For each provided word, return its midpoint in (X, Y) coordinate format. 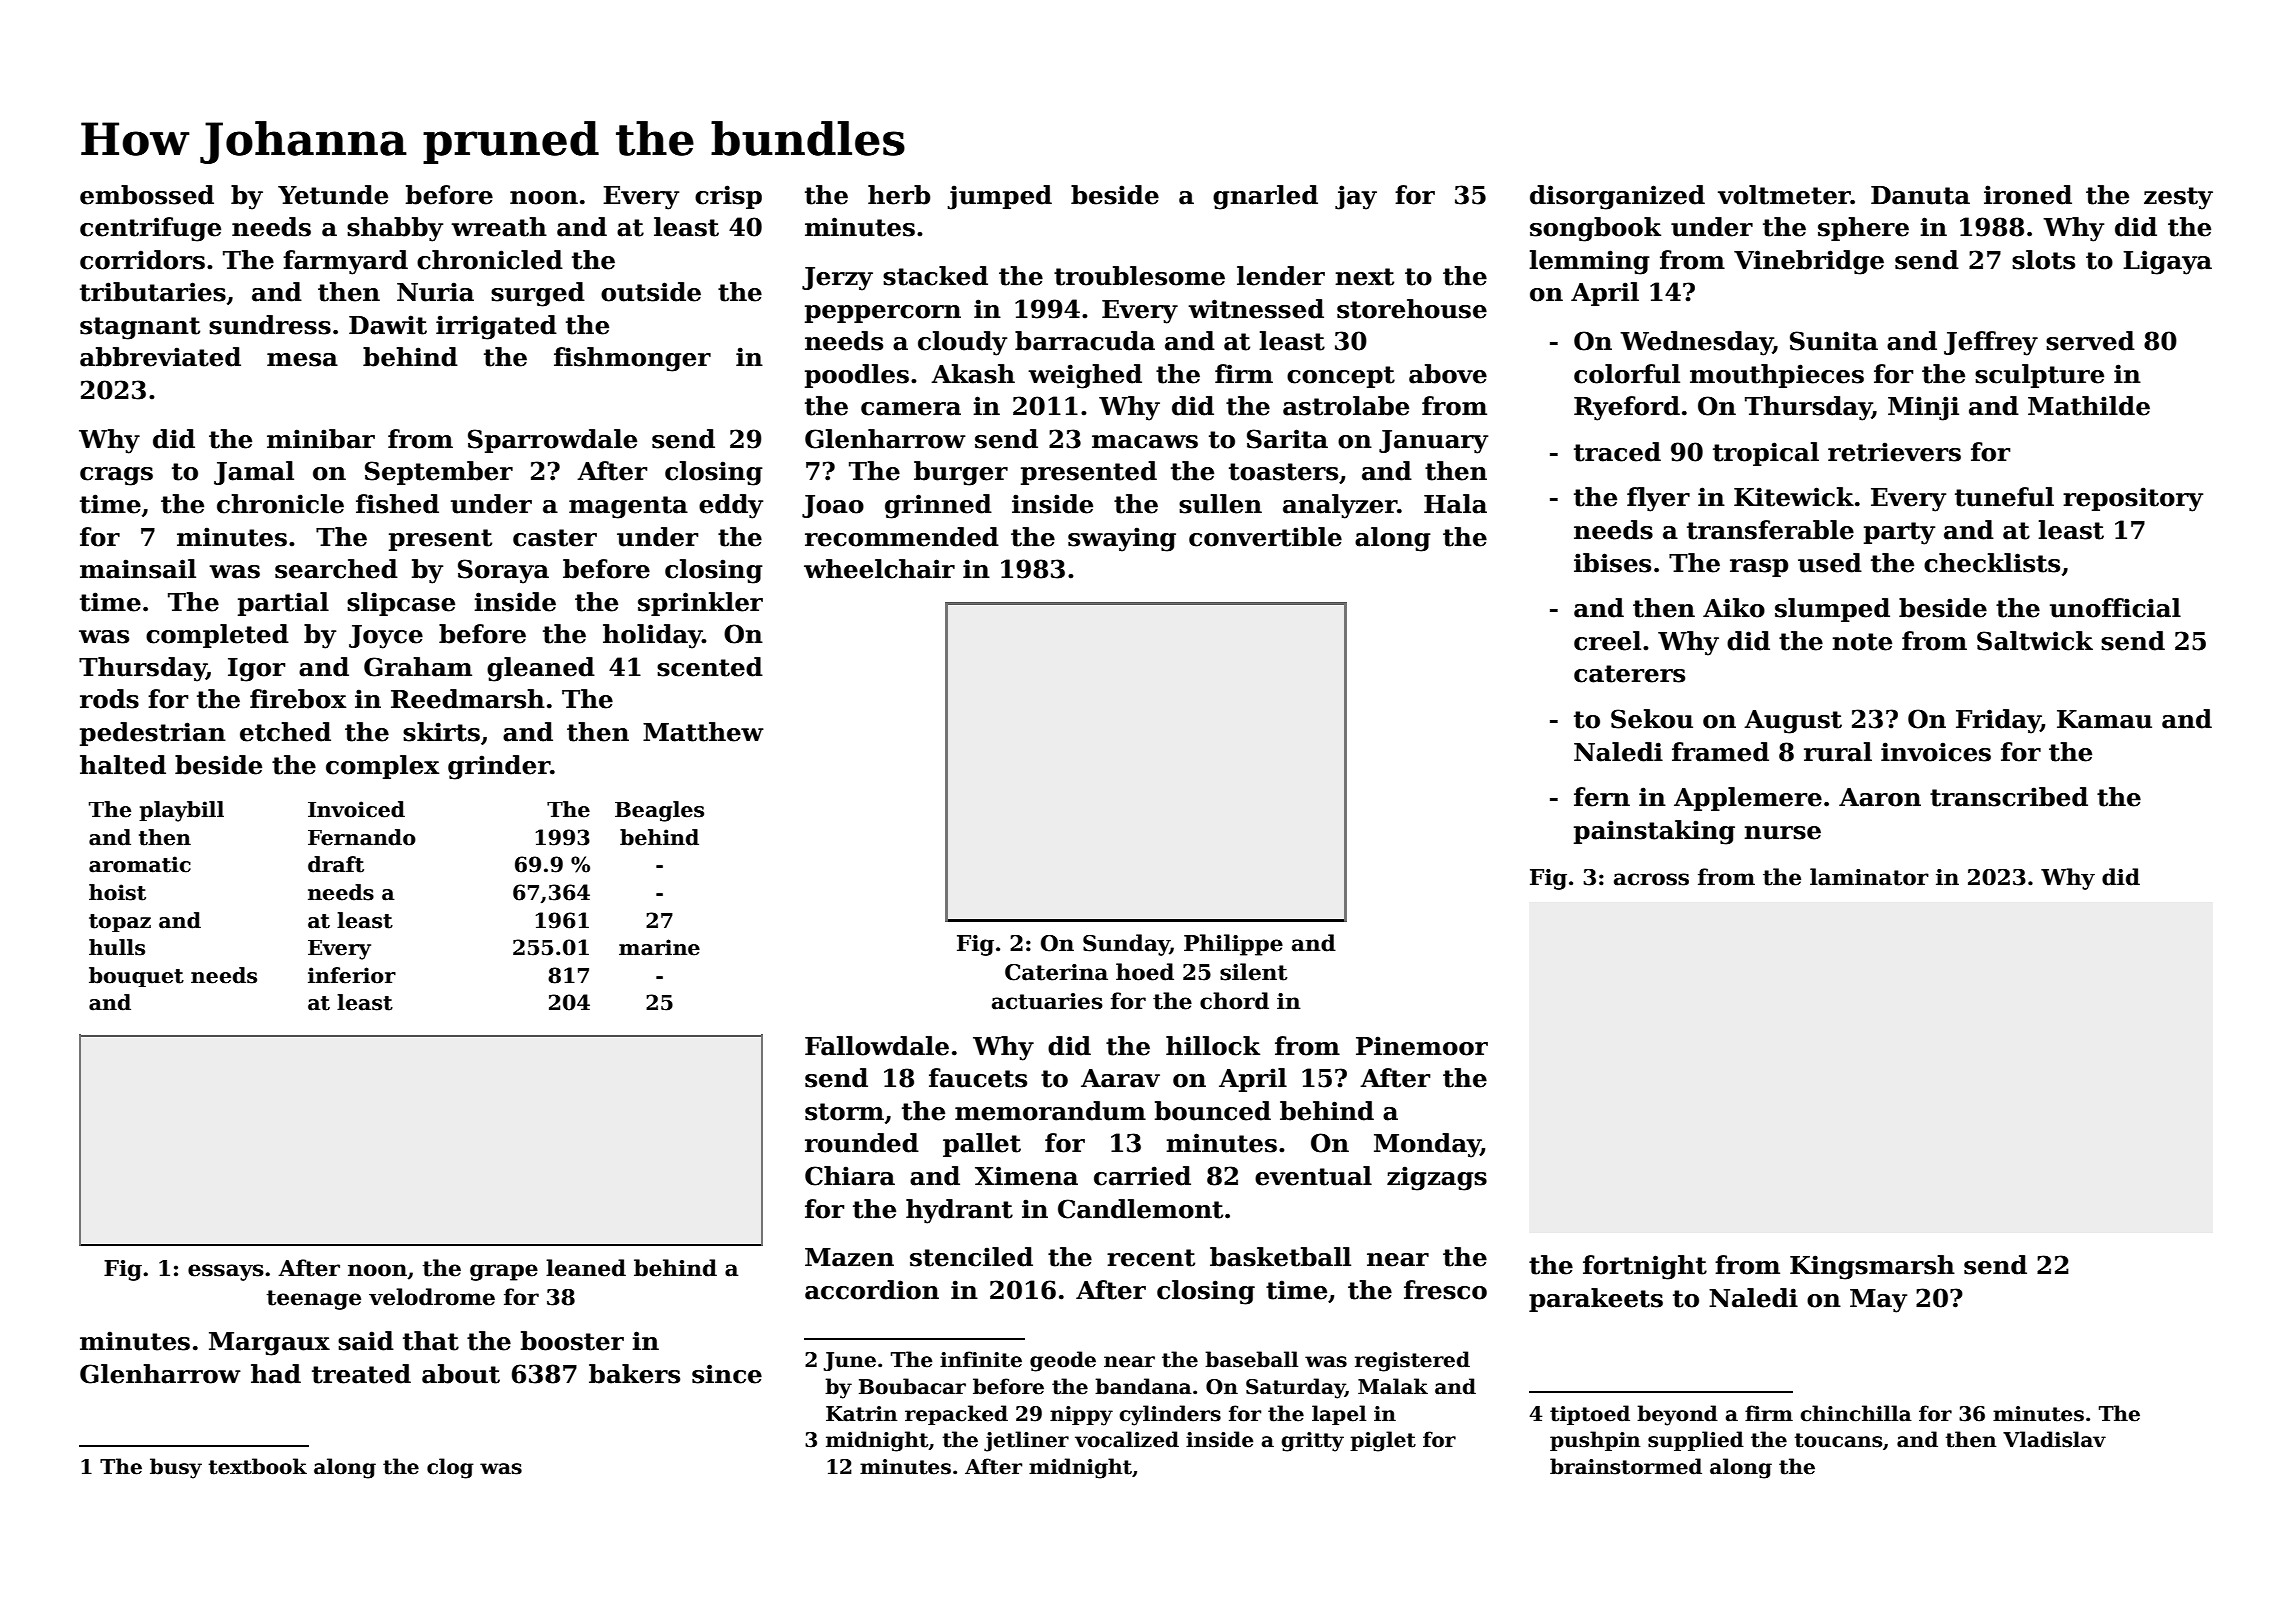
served (2090, 341)
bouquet (136, 977)
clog (450, 1468)
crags (116, 476)
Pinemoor (1422, 1046)
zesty (2178, 198)
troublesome (1139, 276)
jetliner (1026, 1441)
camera (911, 409)
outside (651, 292)
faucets (978, 1078)
